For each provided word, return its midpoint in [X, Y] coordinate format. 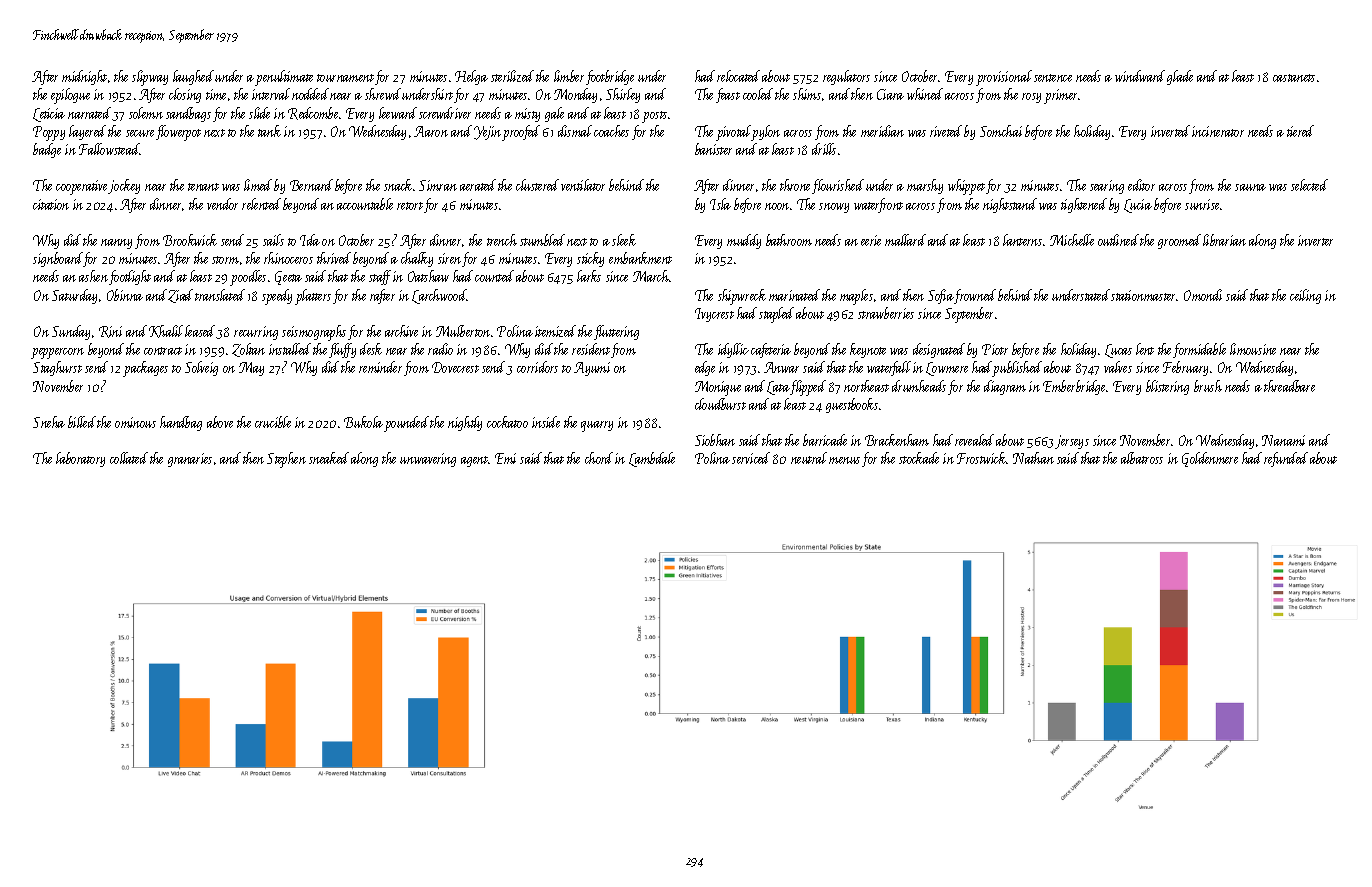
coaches [611, 131]
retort [410, 206]
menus [844, 460]
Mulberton [463, 331]
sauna [1250, 187]
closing [185, 95]
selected [1309, 185]
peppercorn [57, 353]
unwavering [428, 460]
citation [51, 204]
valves [1118, 367]
